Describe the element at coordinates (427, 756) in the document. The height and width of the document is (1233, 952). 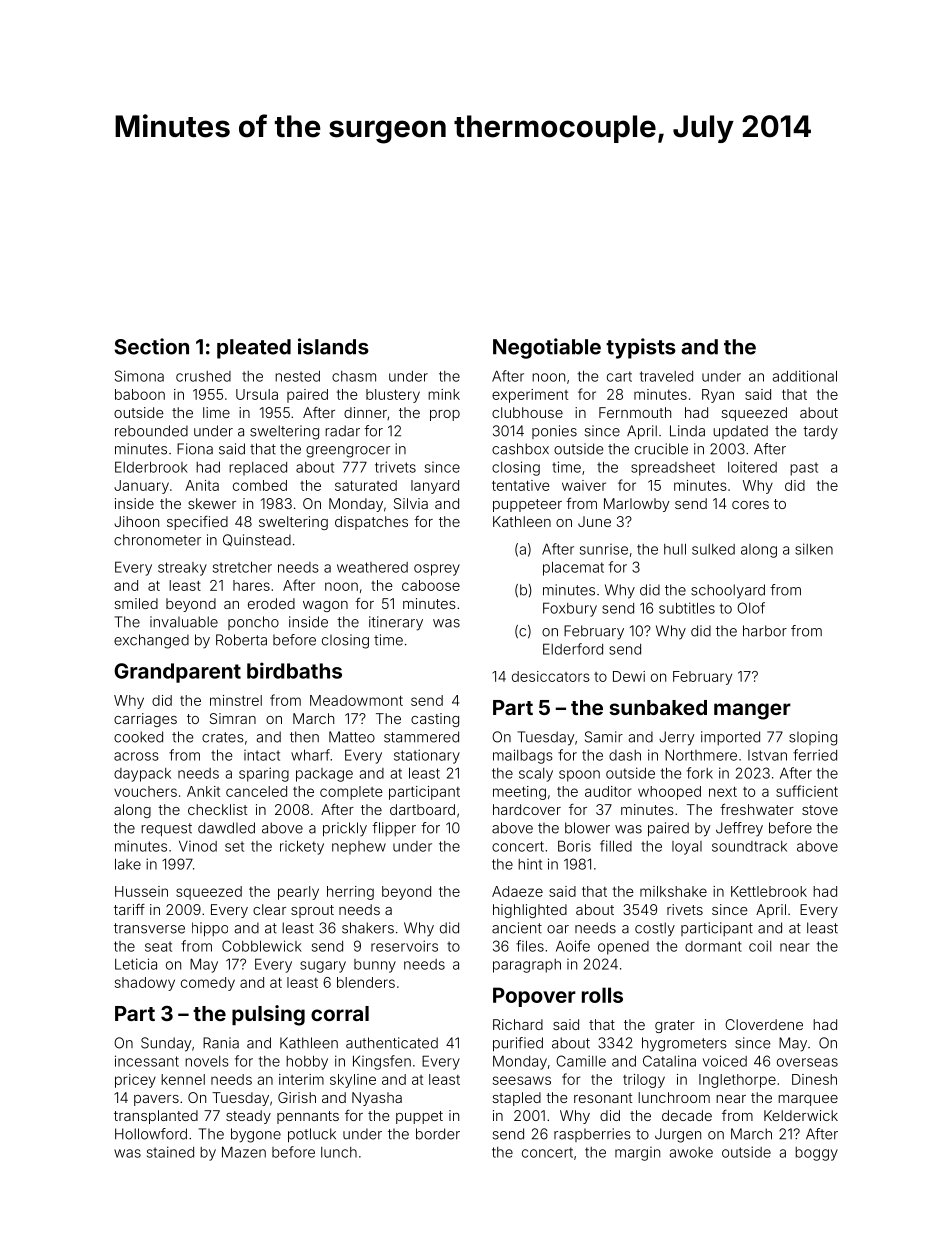
I see `stationary` at that location.
